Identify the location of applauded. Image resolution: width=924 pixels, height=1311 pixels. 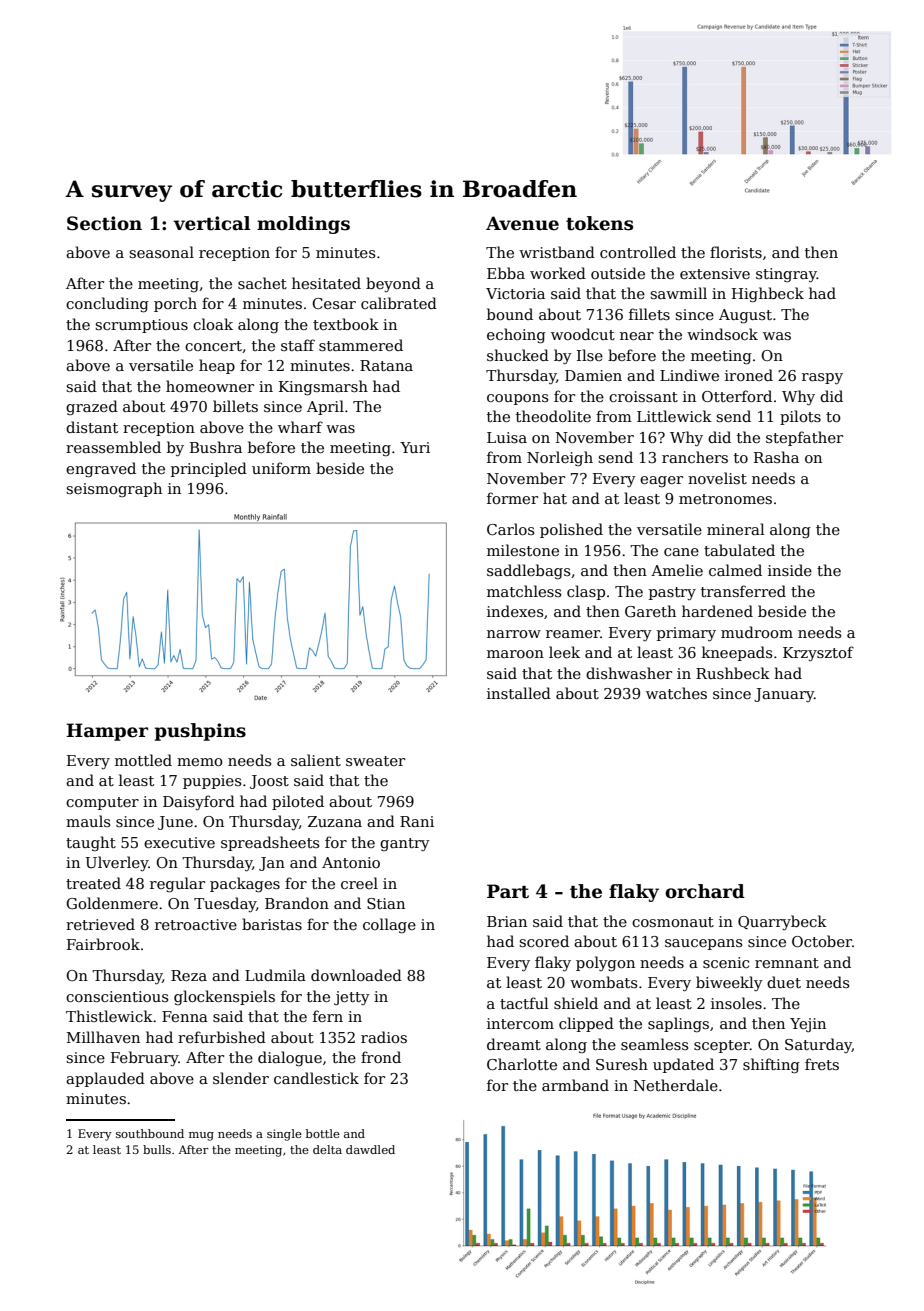
(105, 1079).
